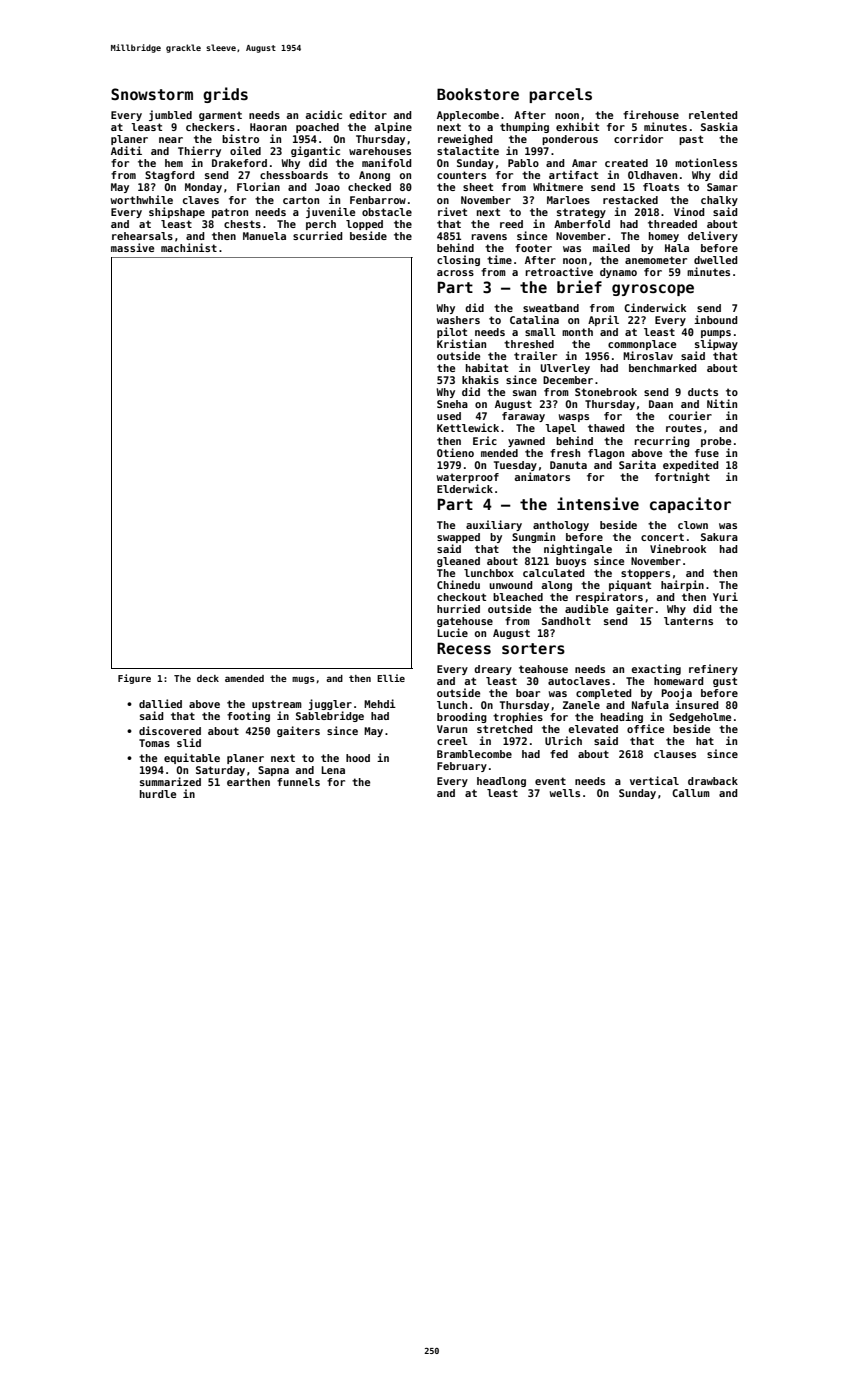 The height and width of the page is (1400, 849). Describe the element at coordinates (465, 488) in the page. I see `Elderwick` at that location.
